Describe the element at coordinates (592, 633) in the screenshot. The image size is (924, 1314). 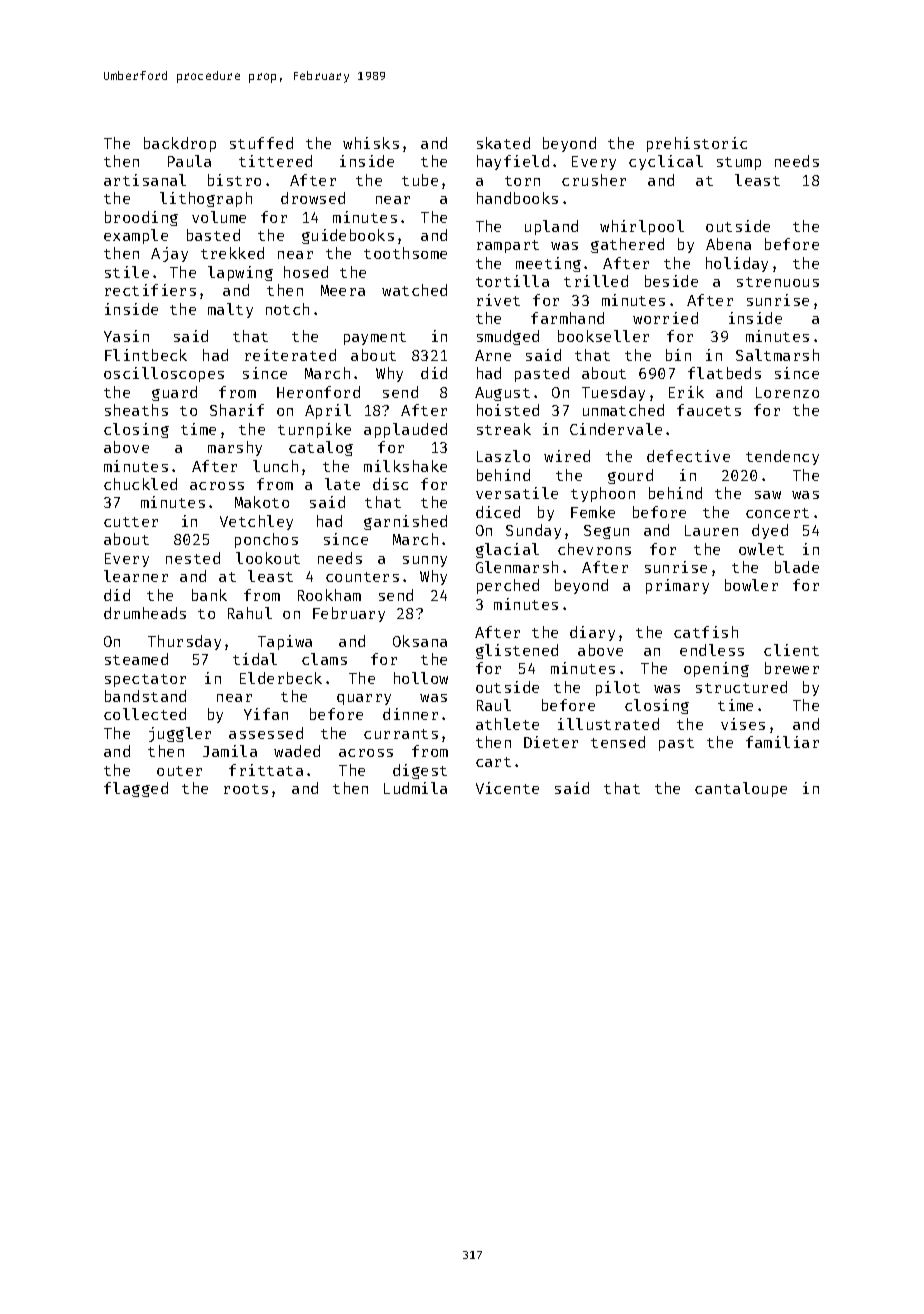
I see `diary` at that location.
